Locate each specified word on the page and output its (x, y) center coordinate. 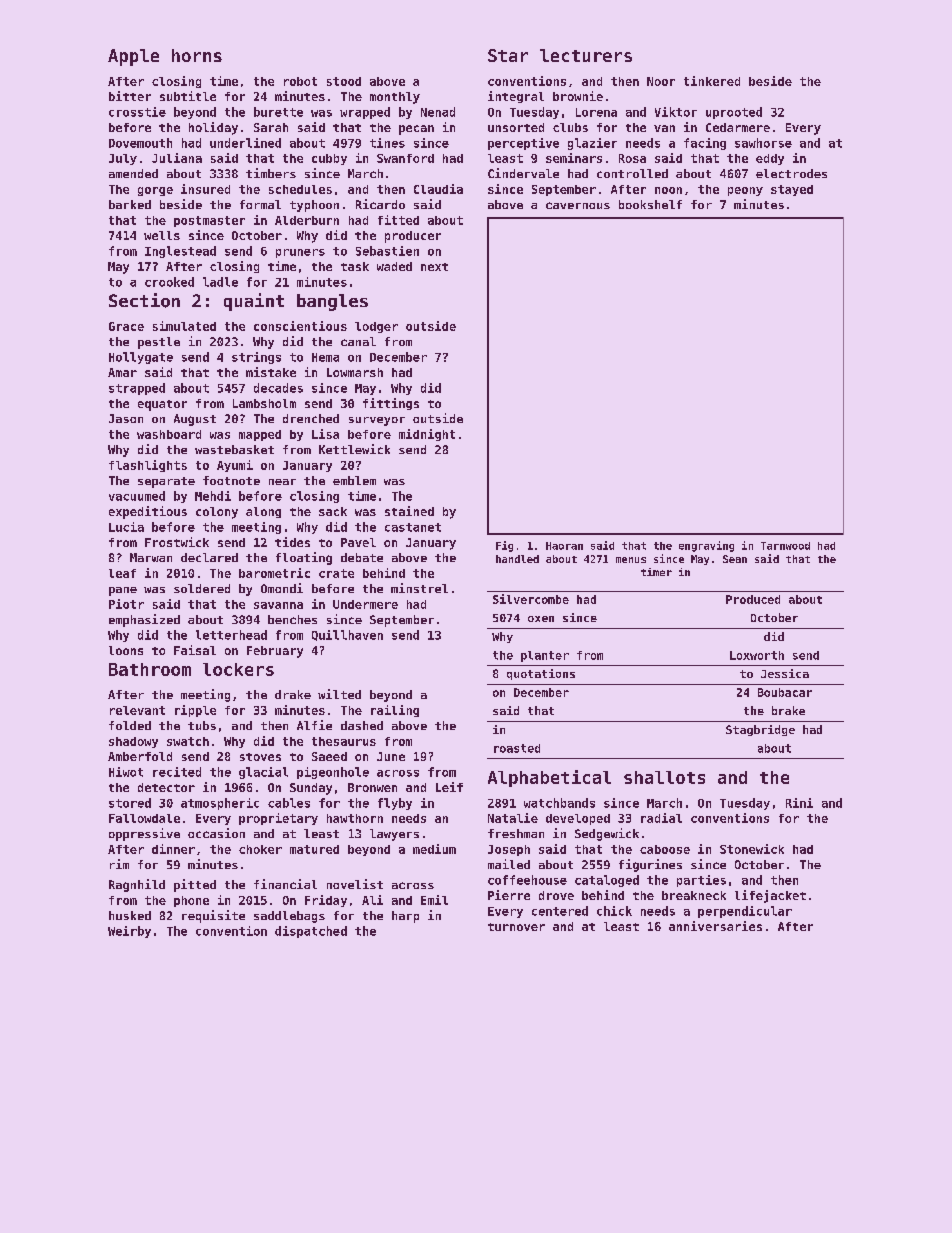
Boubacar (785, 692)
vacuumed (137, 496)
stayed (792, 190)
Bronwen (372, 787)
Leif (449, 787)
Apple (133, 57)
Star (508, 55)
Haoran (564, 546)
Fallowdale (144, 818)
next (434, 267)
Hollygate (141, 358)
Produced (753, 599)
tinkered (712, 81)
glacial (263, 773)
